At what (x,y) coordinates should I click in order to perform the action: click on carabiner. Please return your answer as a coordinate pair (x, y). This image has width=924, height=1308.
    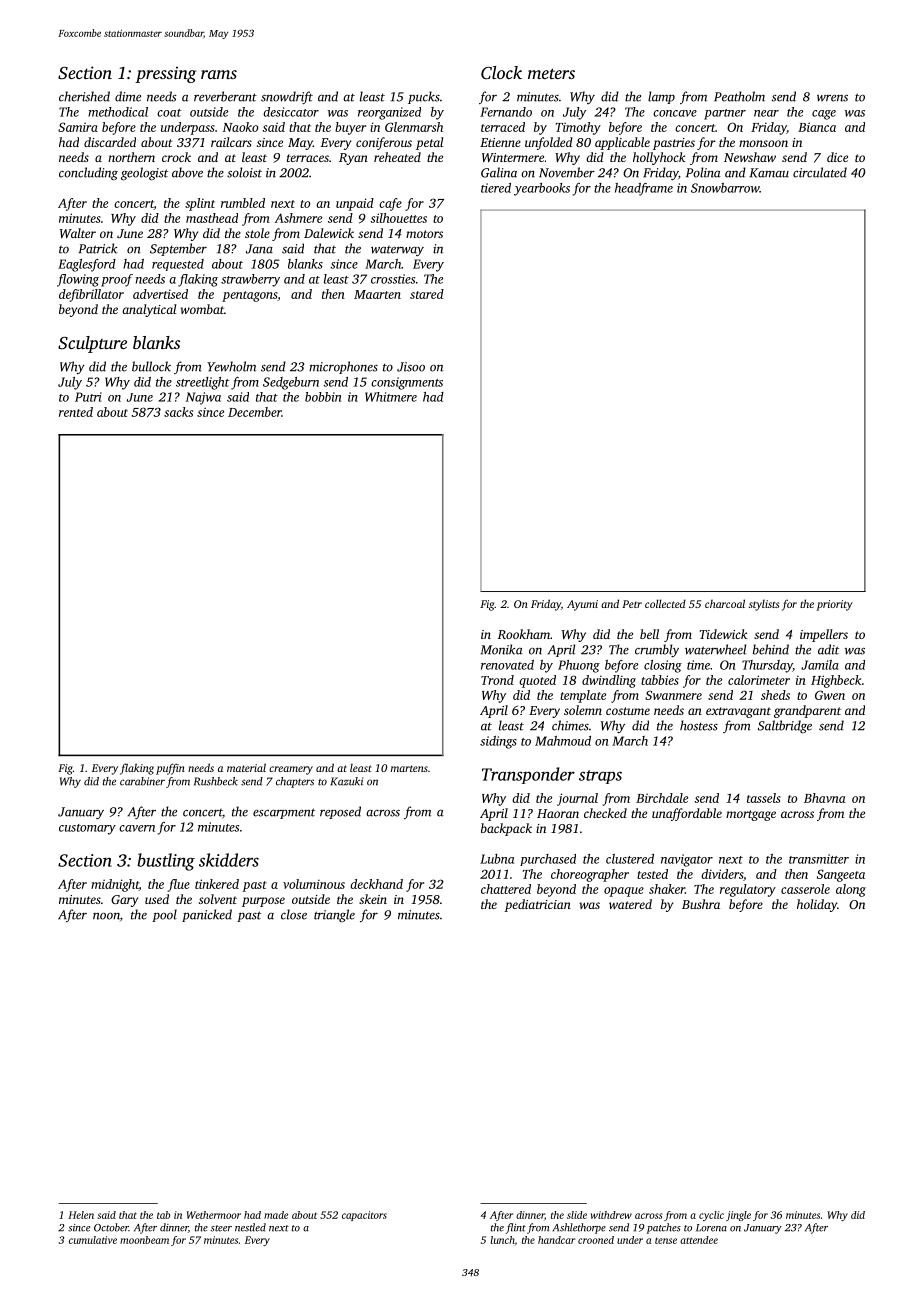
    Looking at the image, I should click on (142, 781).
